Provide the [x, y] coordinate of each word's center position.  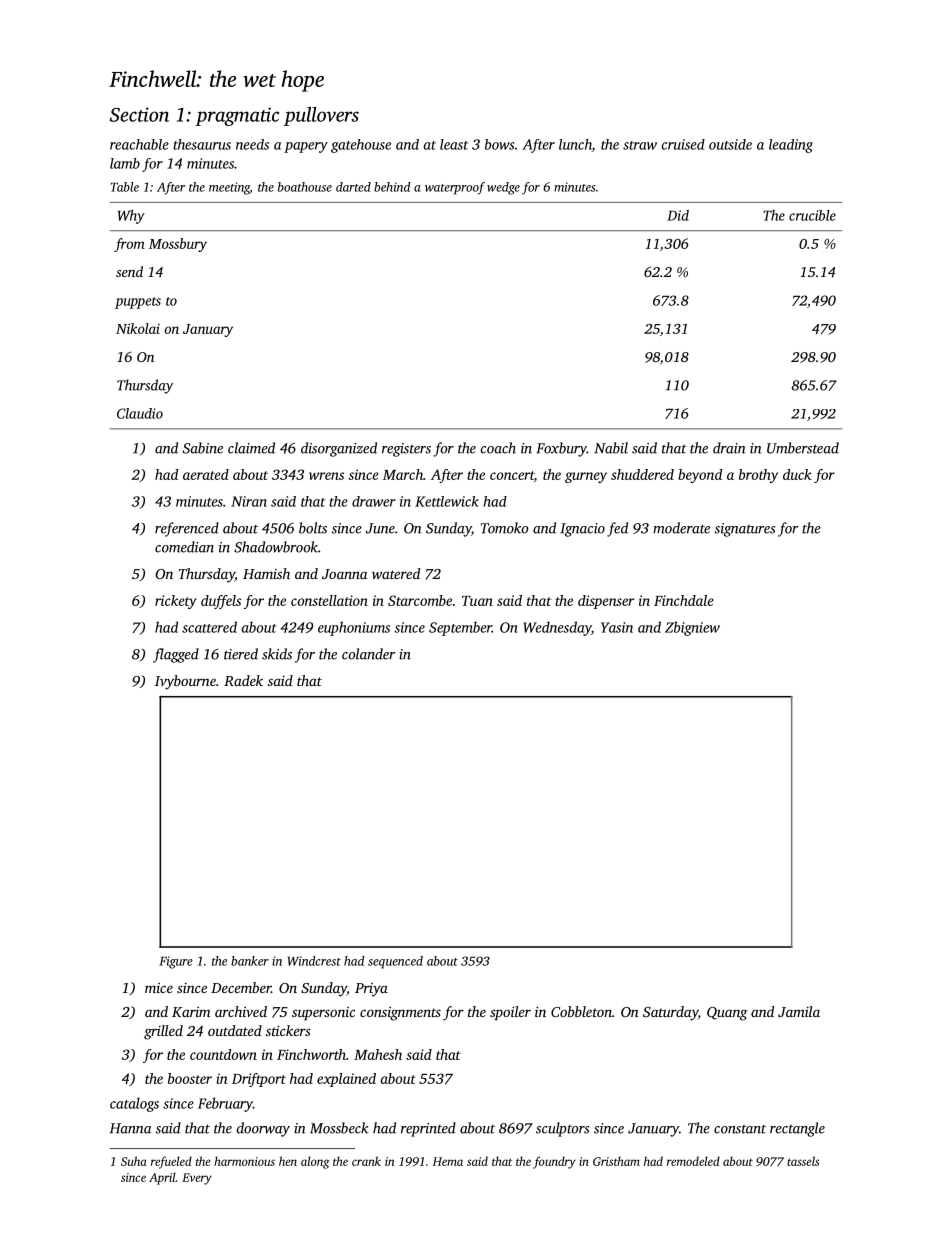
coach [498, 448]
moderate [681, 528]
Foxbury [561, 449]
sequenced [395, 962]
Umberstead [803, 448]
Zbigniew [692, 628]
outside [730, 144]
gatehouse [361, 146]
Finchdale [684, 600]
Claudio [140, 413]
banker [250, 961]
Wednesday [557, 628]
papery [306, 147]
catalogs [134, 1104]
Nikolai [138, 328]
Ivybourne [185, 682]
